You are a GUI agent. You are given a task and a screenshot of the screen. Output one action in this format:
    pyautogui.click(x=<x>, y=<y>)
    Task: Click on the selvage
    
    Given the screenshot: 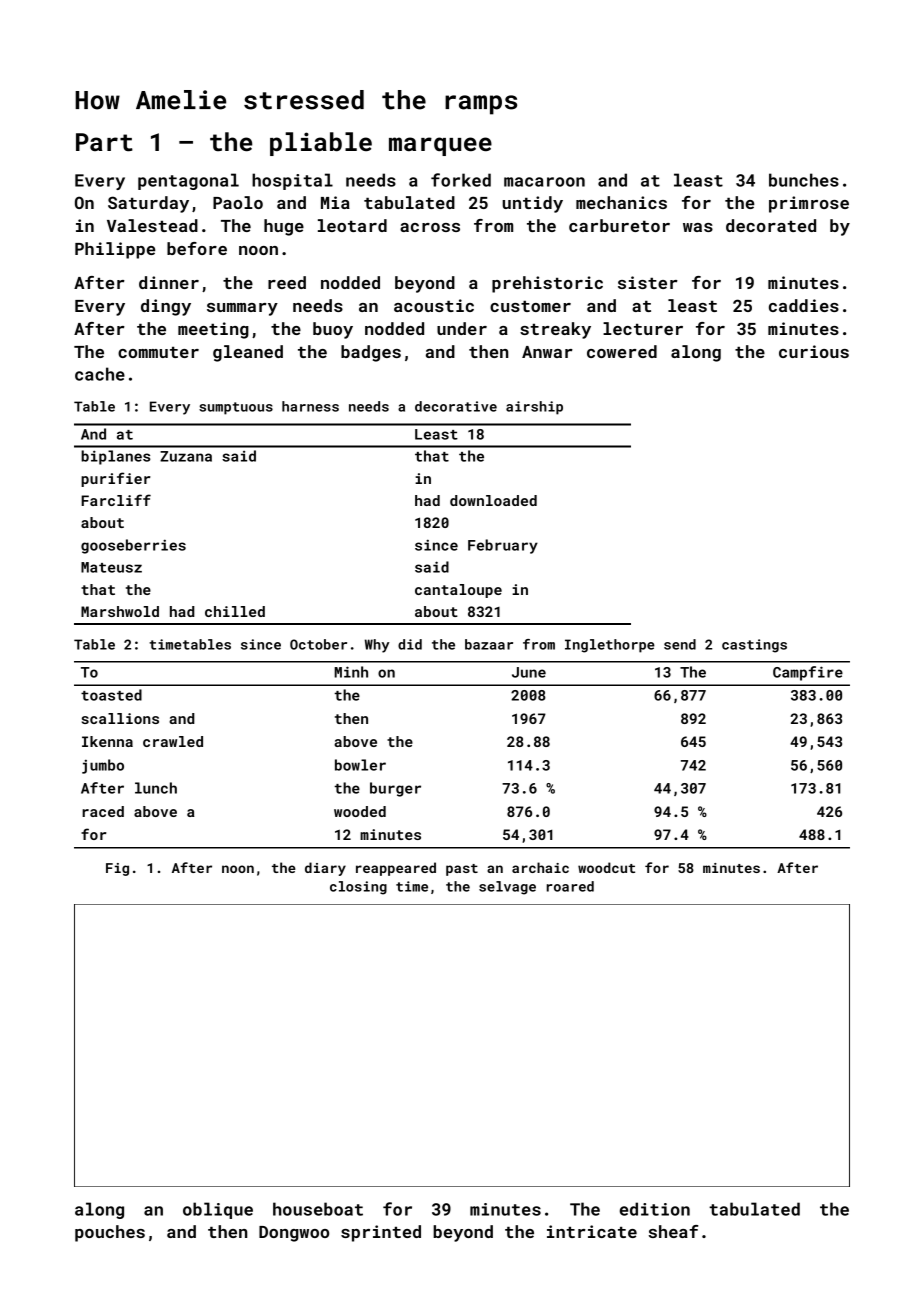 What is the action you would take?
    pyautogui.click(x=507, y=888)
